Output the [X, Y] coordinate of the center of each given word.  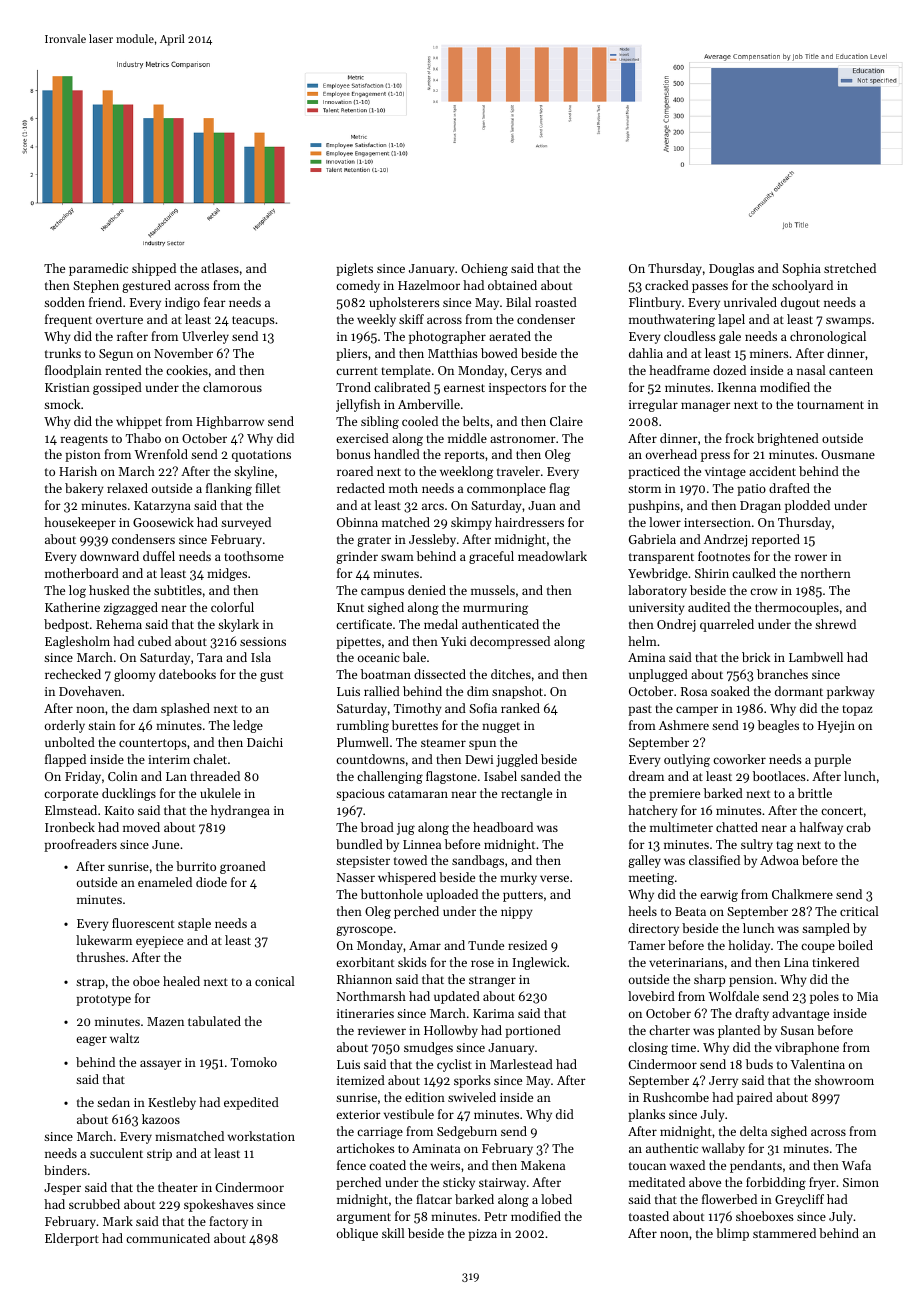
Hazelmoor [429, 285]
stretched [850, 268]
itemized [361, 1080]
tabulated [214, 1021]
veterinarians [686, 962]
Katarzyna [162, 507]
